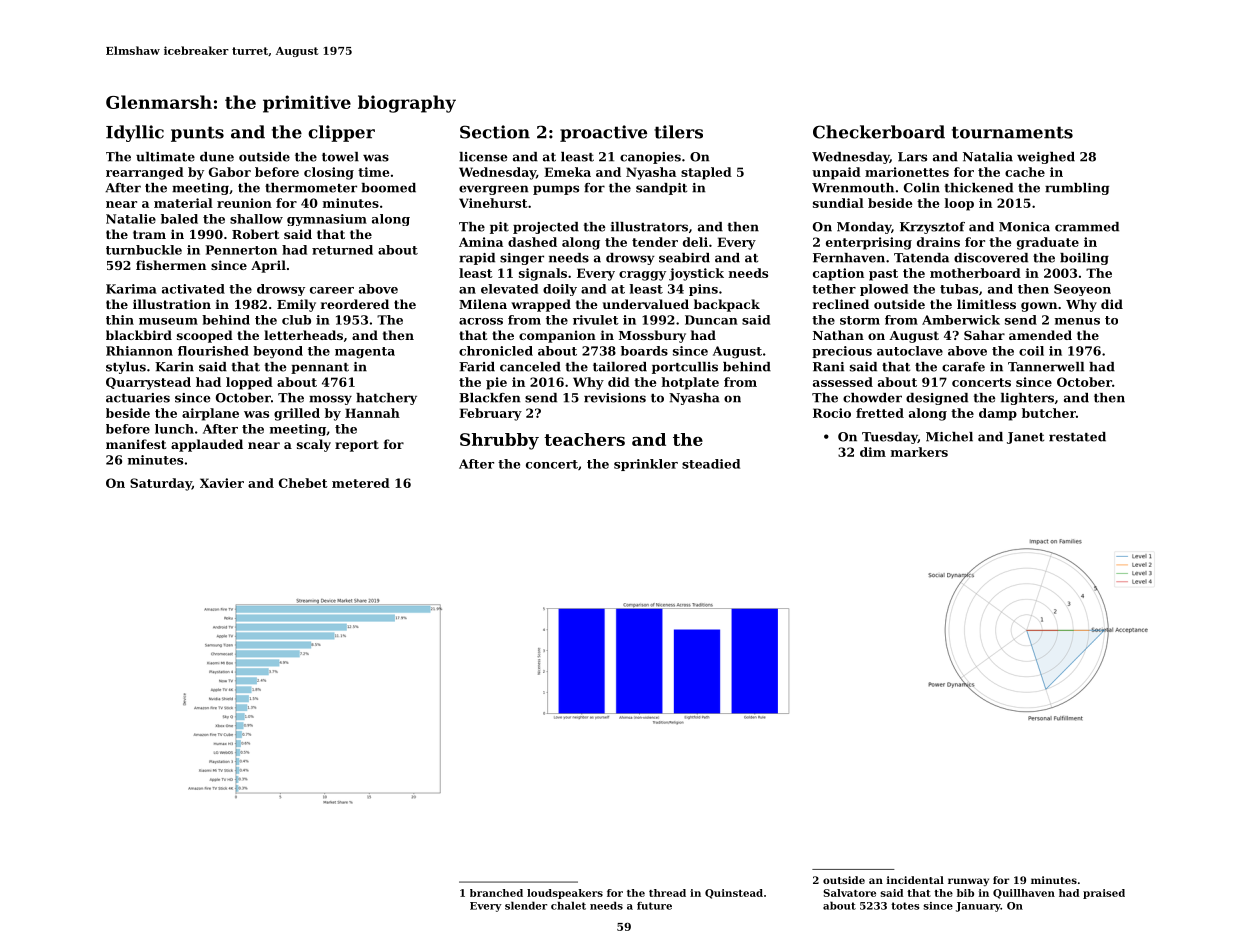 The image size is (1233, 952). What do you see at coordinates (711, 464) in the page?
I see `steadied` at bounding box center [711, 464].
